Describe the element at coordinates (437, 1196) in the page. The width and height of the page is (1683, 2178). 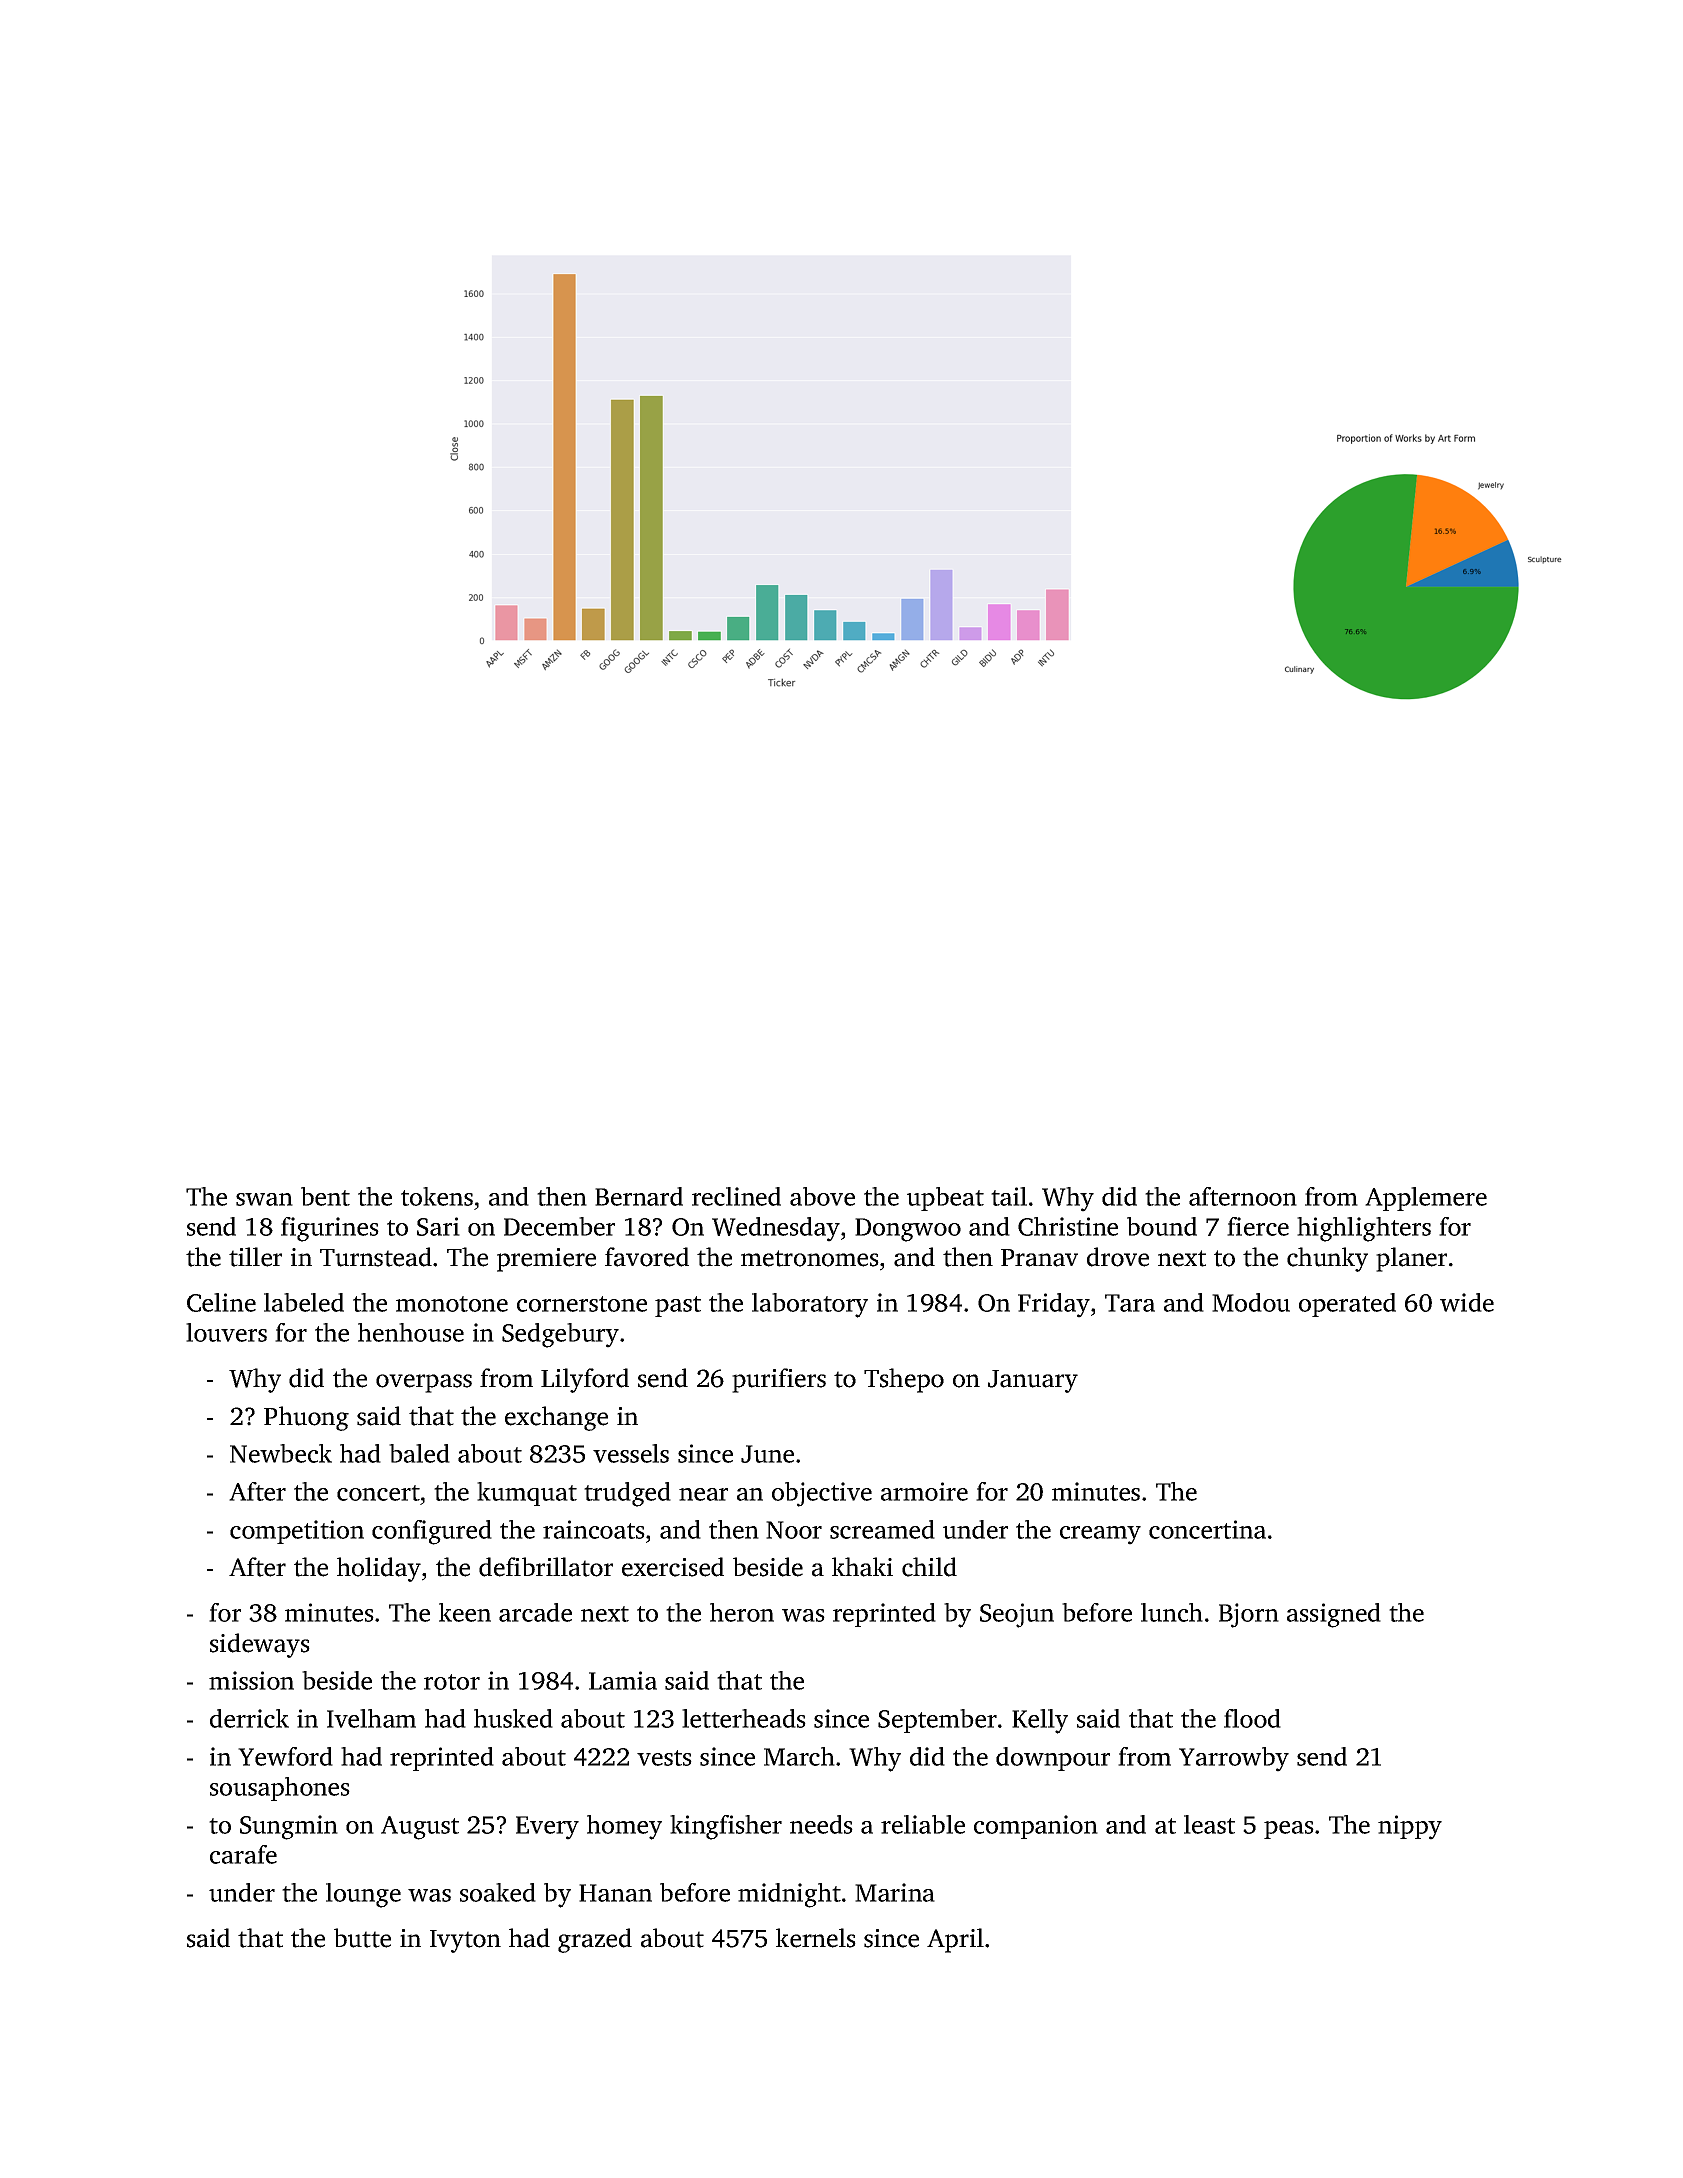
I see `tokens` at that location.
